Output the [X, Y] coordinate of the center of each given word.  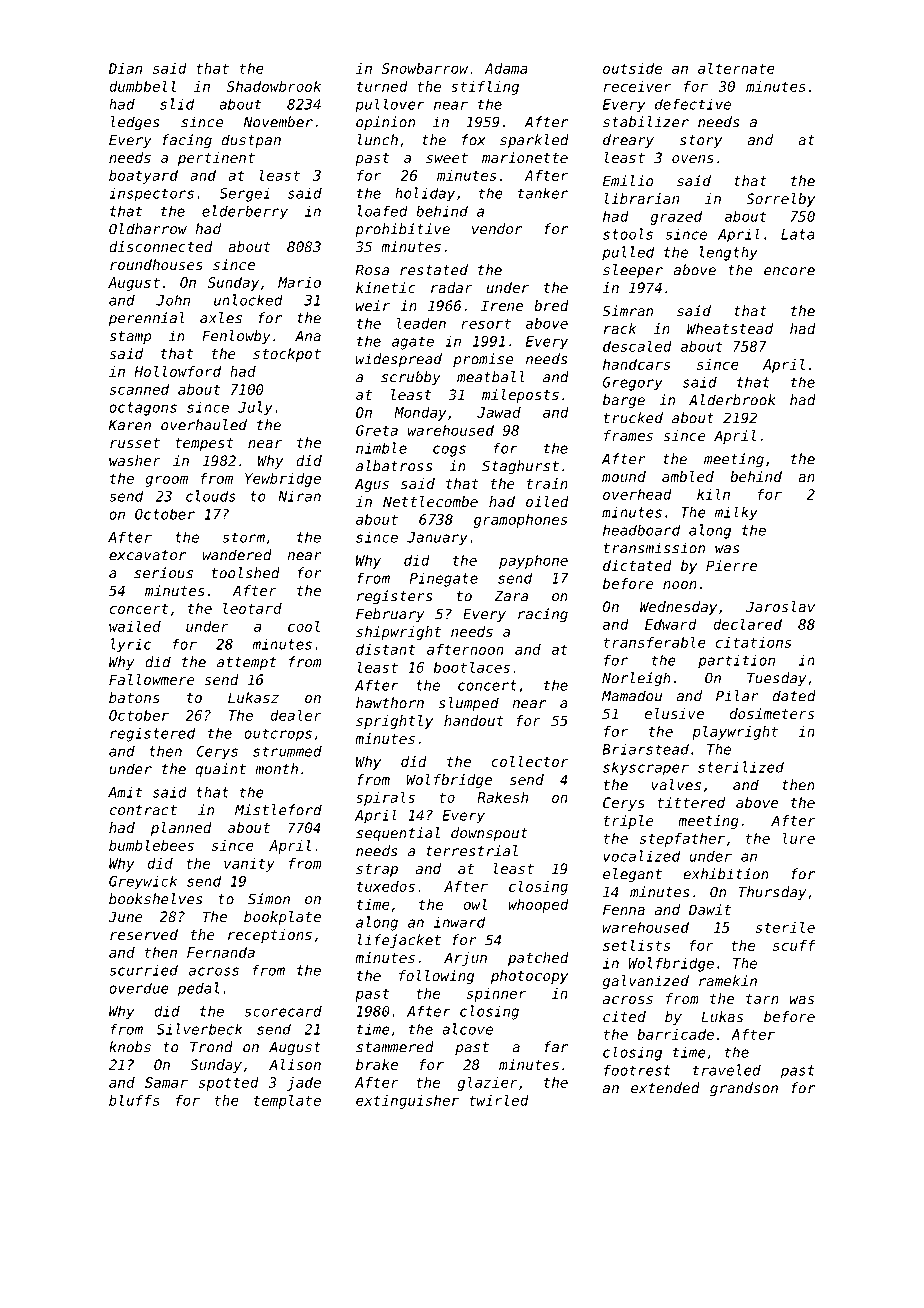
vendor [497, 229]
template [287, 1102]
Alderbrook [732, 400]
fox [474, 140]
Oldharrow [148, 229]
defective [693, 104]
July [255, 408]
